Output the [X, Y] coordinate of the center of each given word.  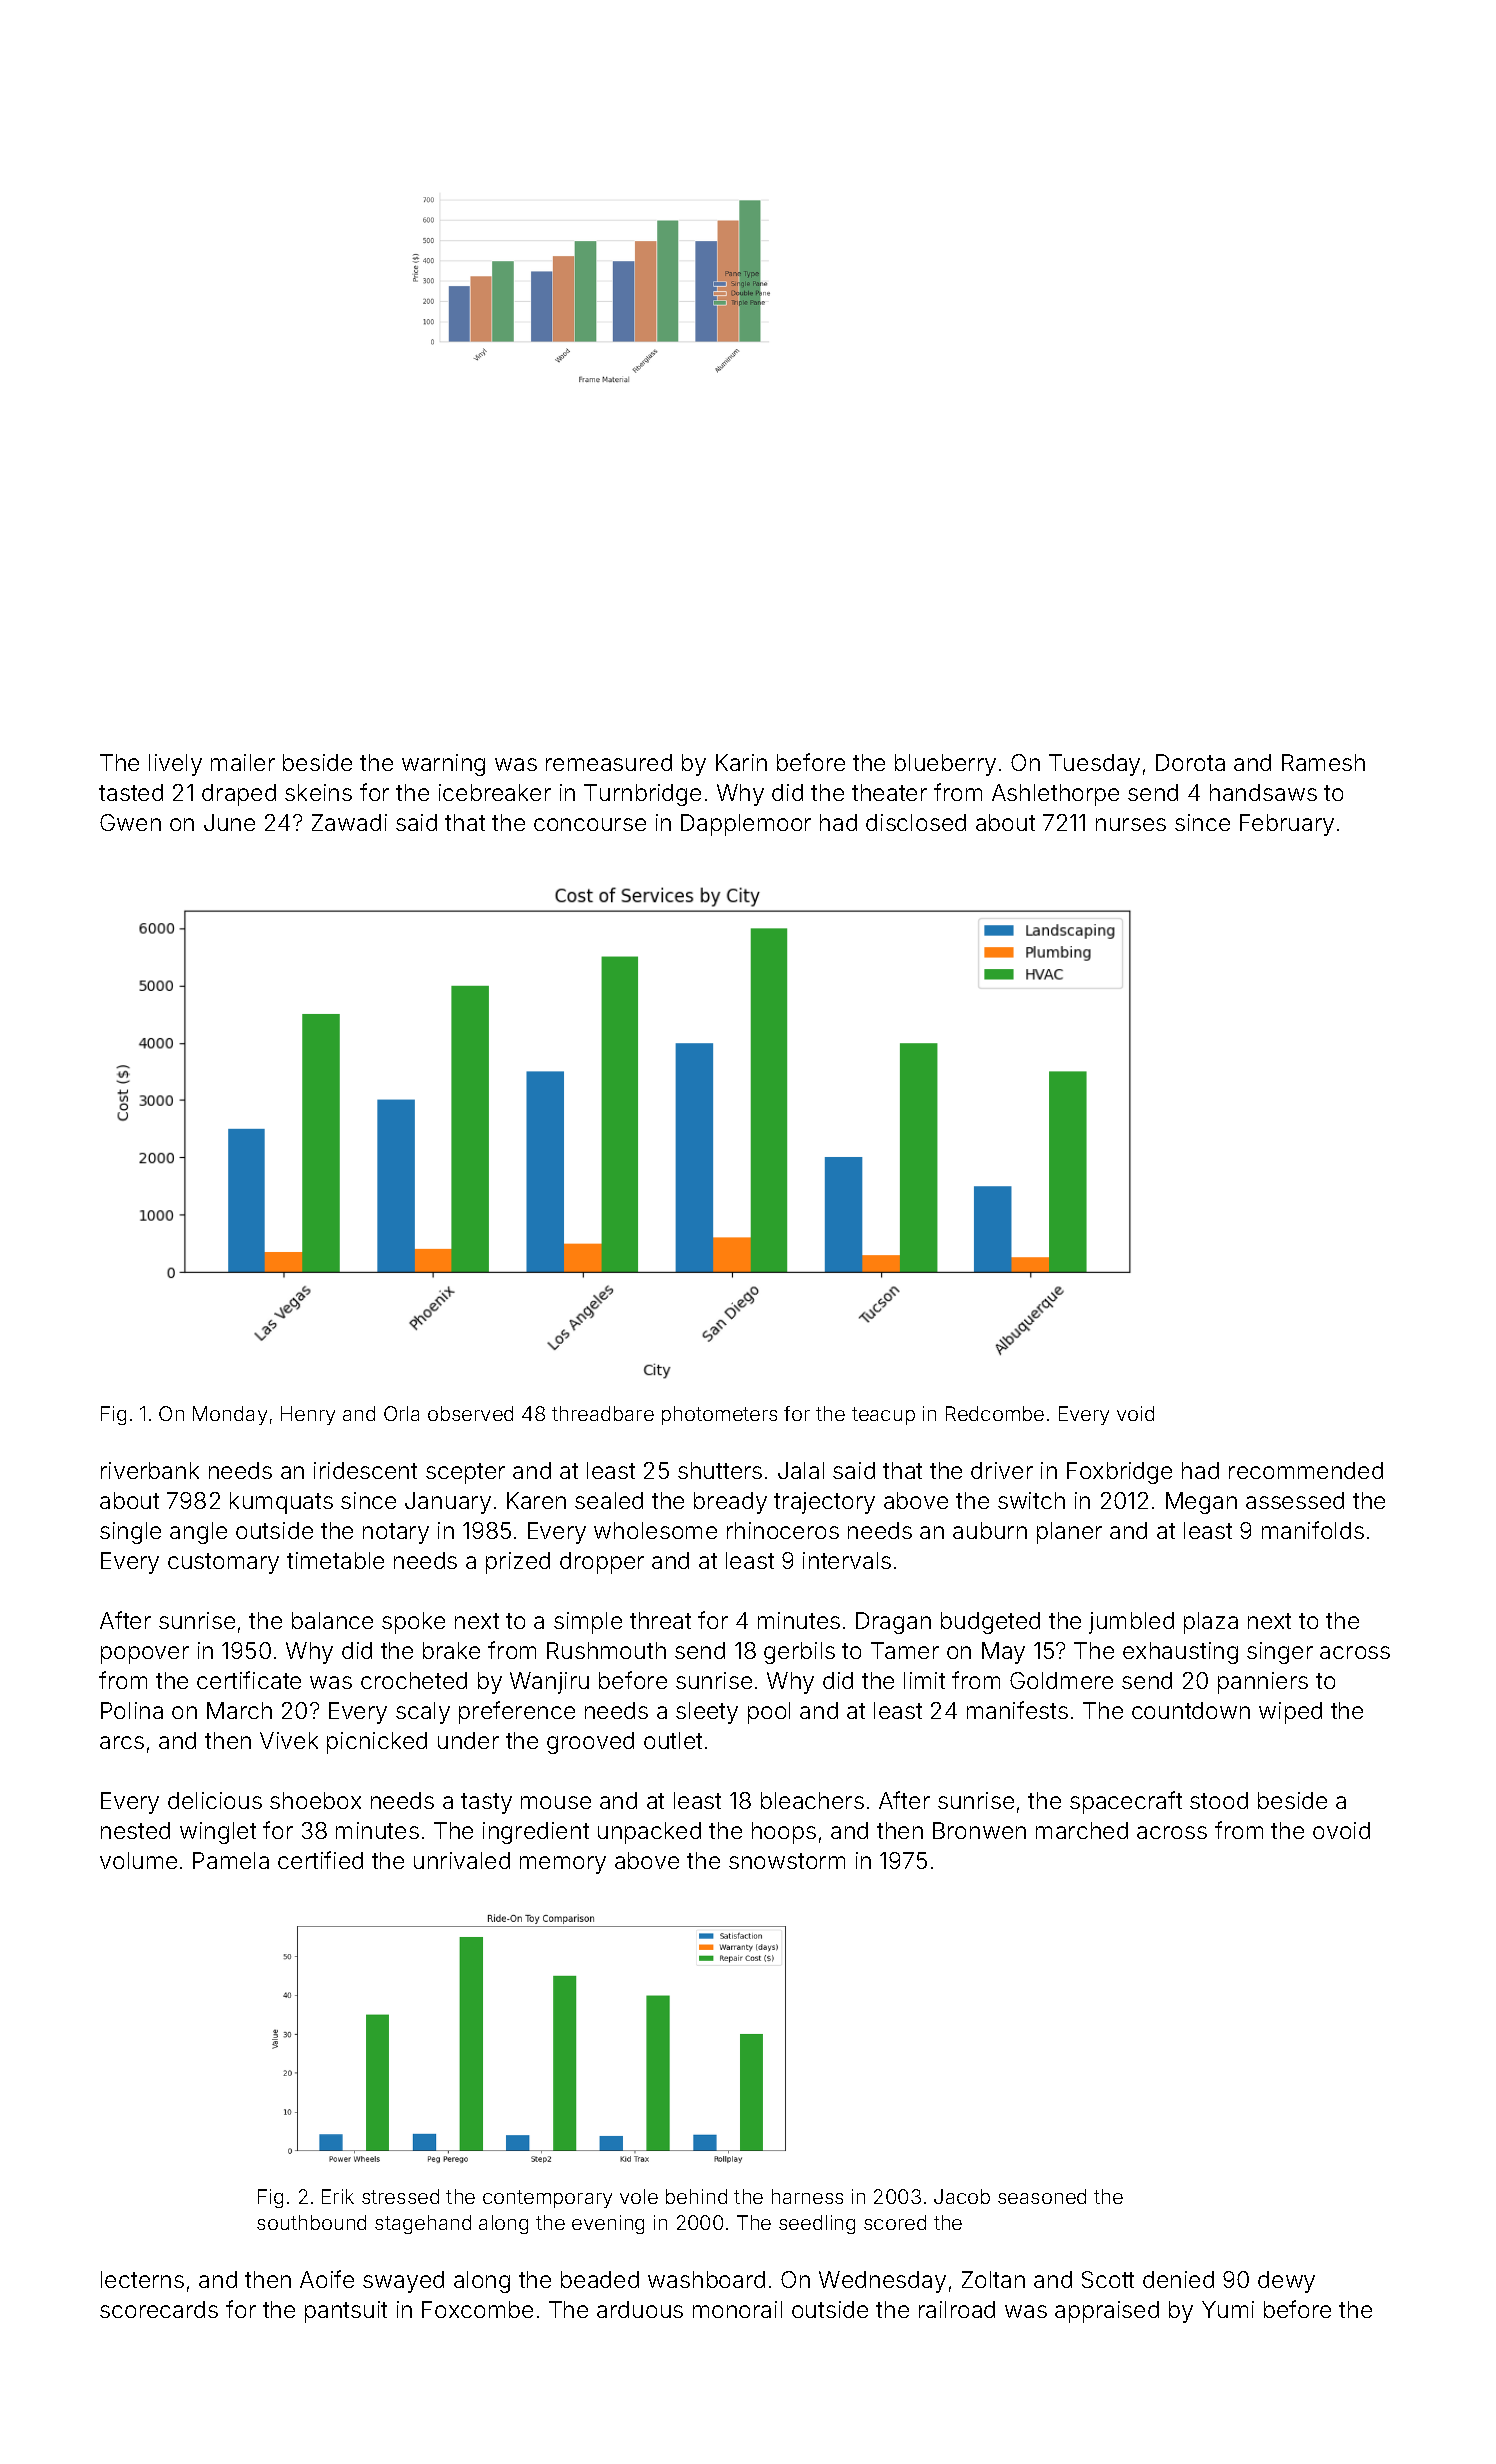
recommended [1306, 1470]
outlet [673, 1740]
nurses [1131, 824]
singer [1280, 1653]
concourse [590, 824]
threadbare [603, 1413]
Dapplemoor [746, 825]
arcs [122, 1742]
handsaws [1263, 792]
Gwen [130, 822]
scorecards [159, 2309]
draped [239, 795]
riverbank [150, 1470]
